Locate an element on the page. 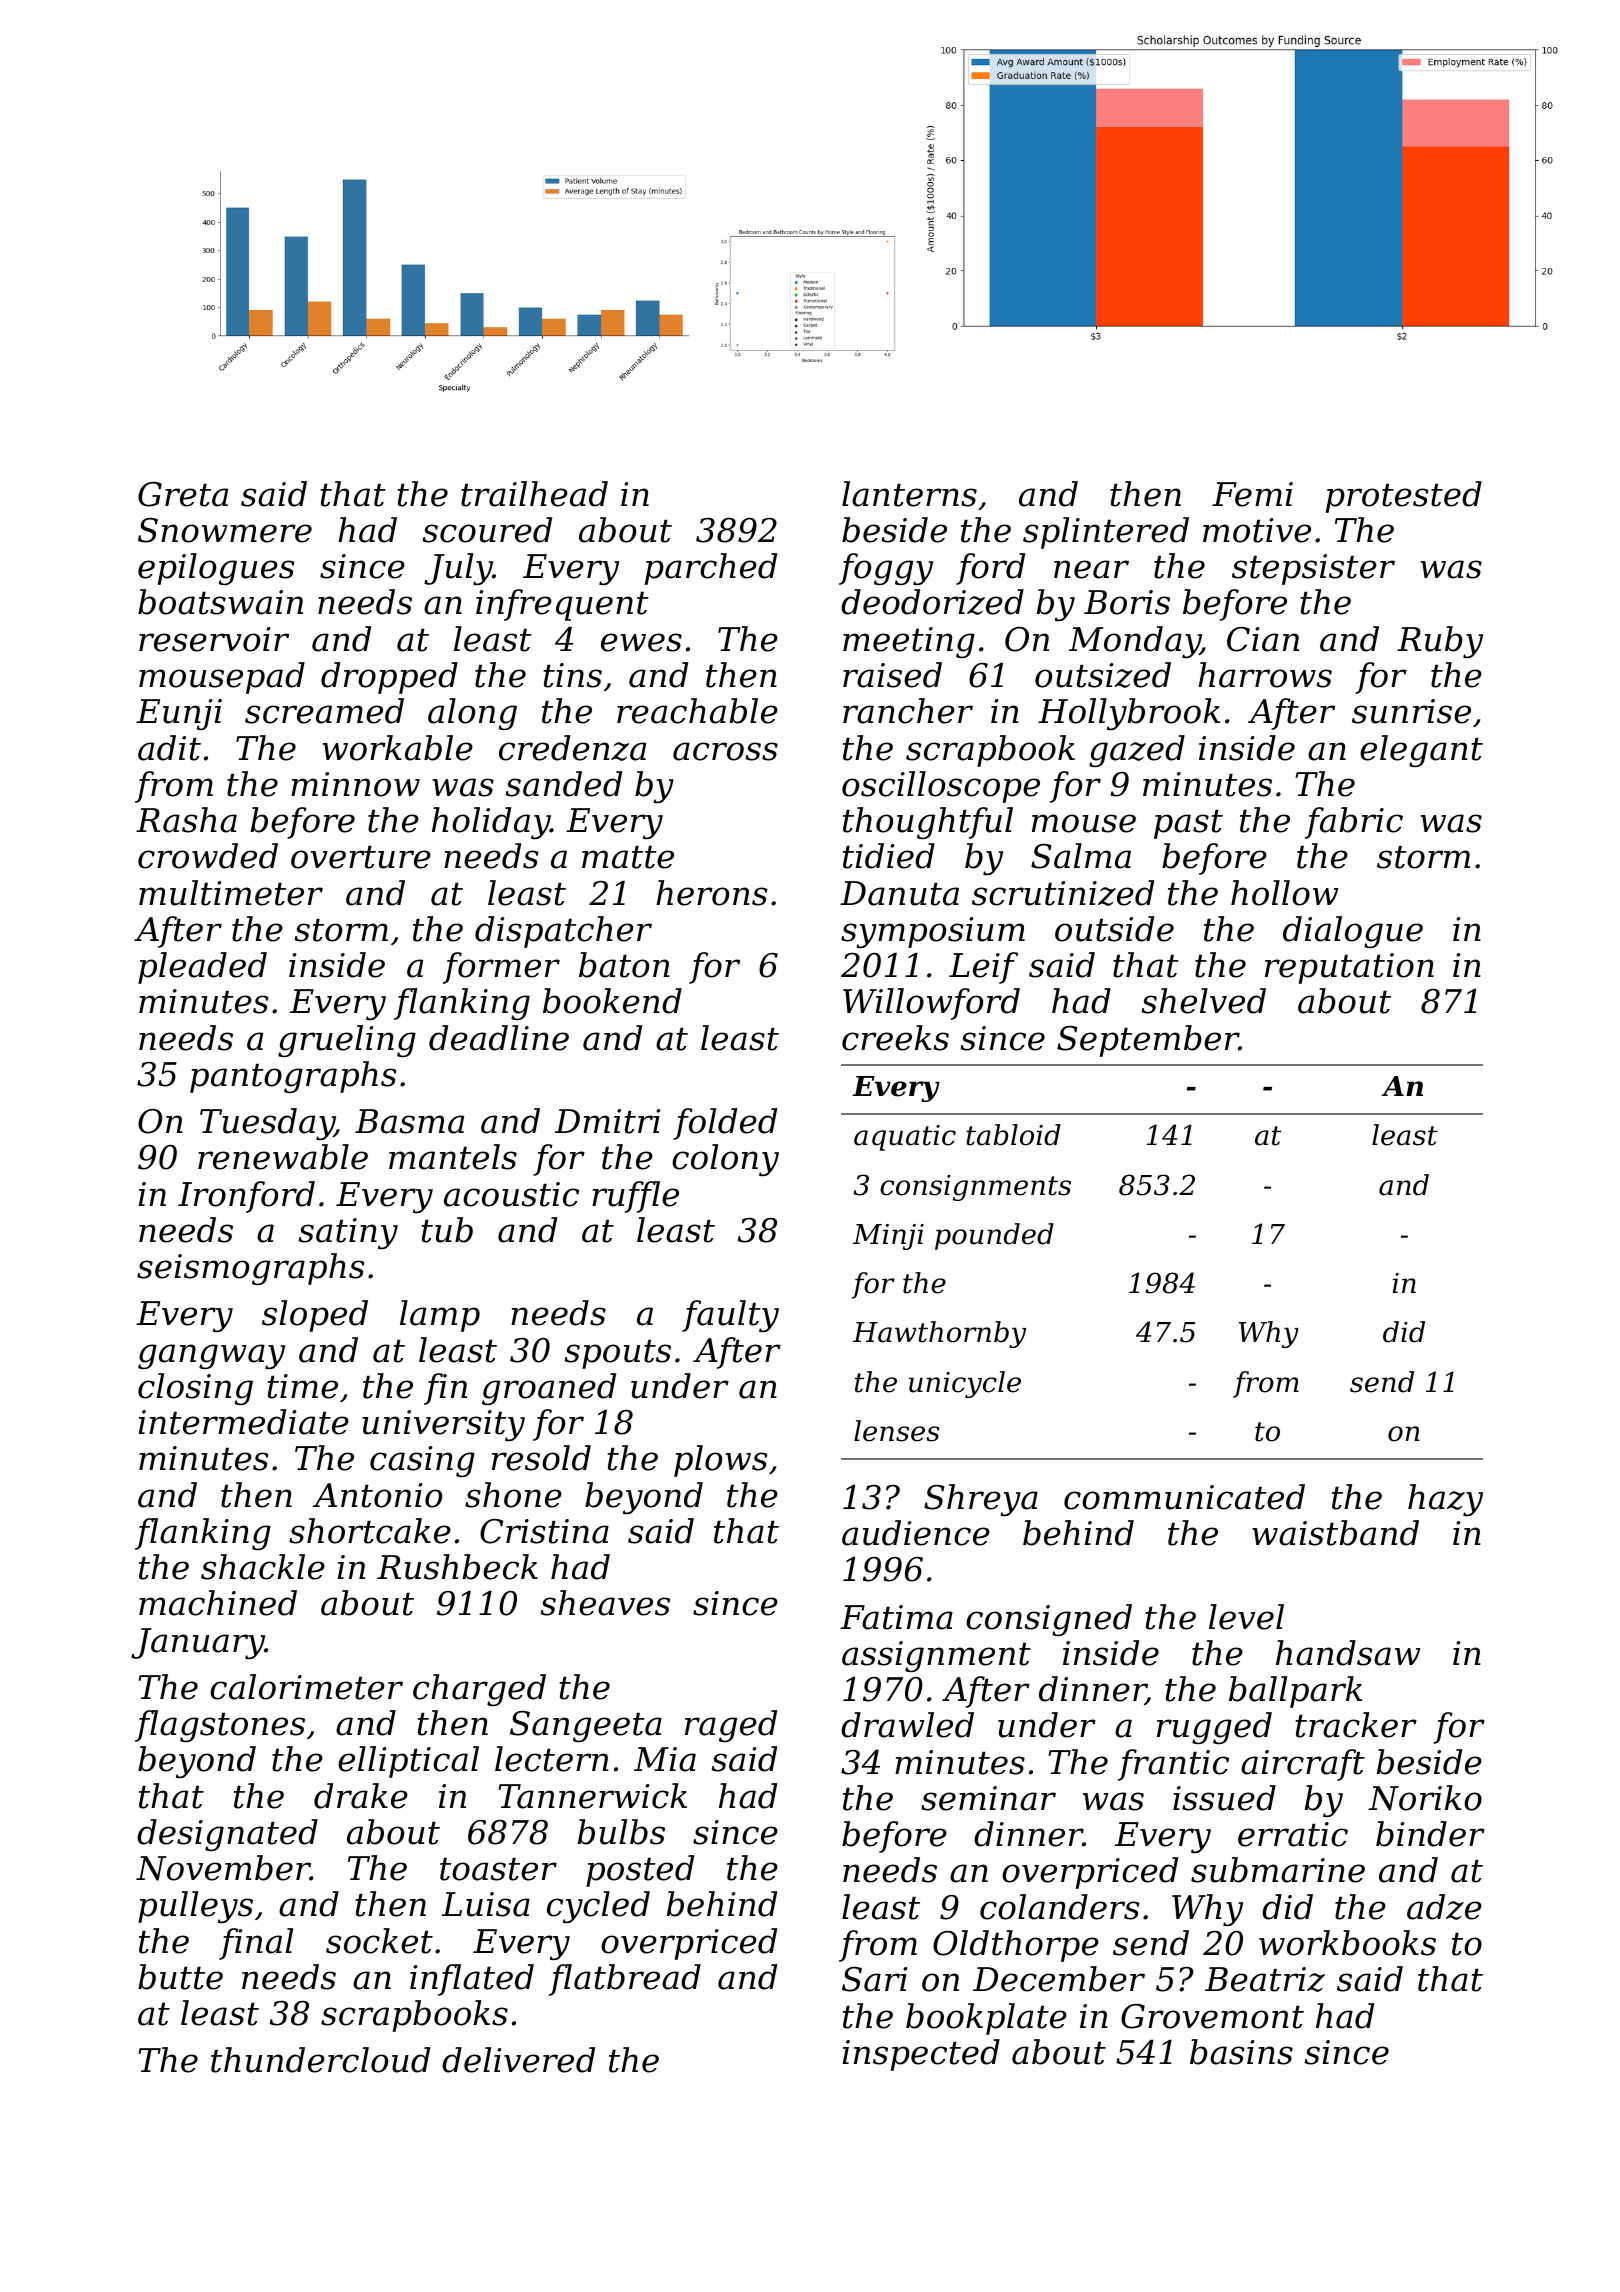 The width and height of the page is (1620, 2292). Oldthorpe is located at coordinates (1016, 1946).
